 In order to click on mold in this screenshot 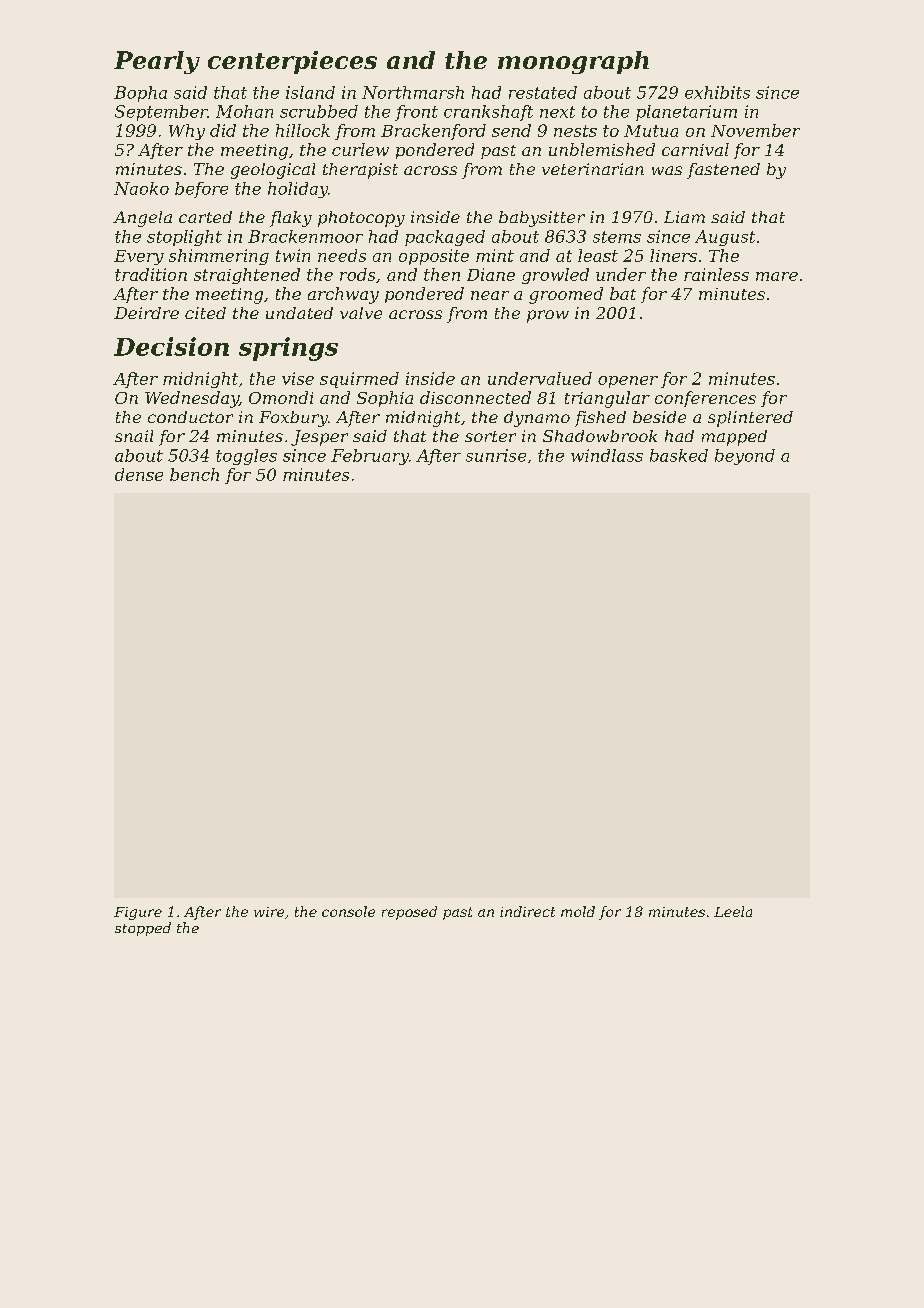, I will do `click(578, 911)`.
